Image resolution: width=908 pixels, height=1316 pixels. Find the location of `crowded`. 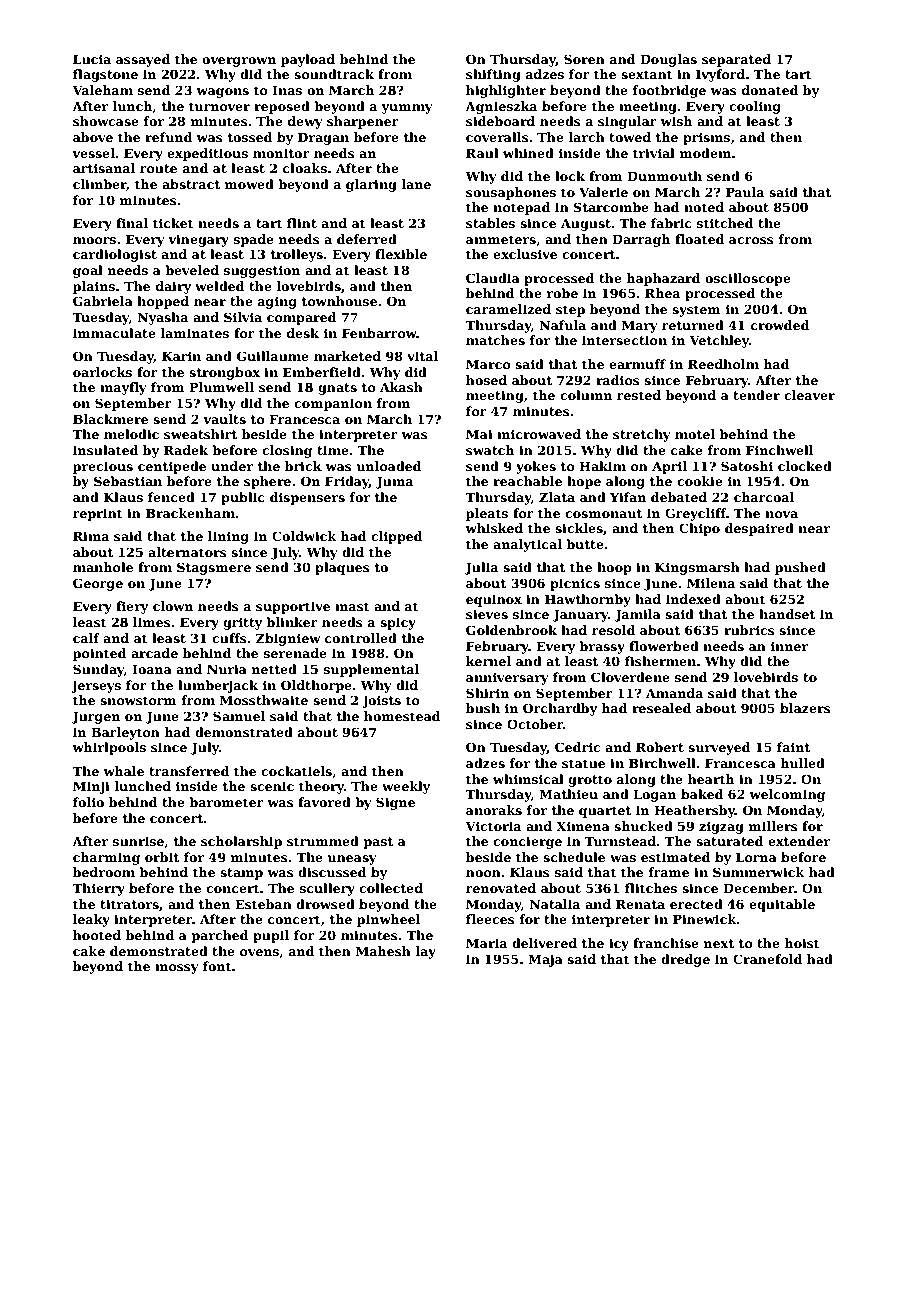

crowded is located at coordinates (780, 325).
